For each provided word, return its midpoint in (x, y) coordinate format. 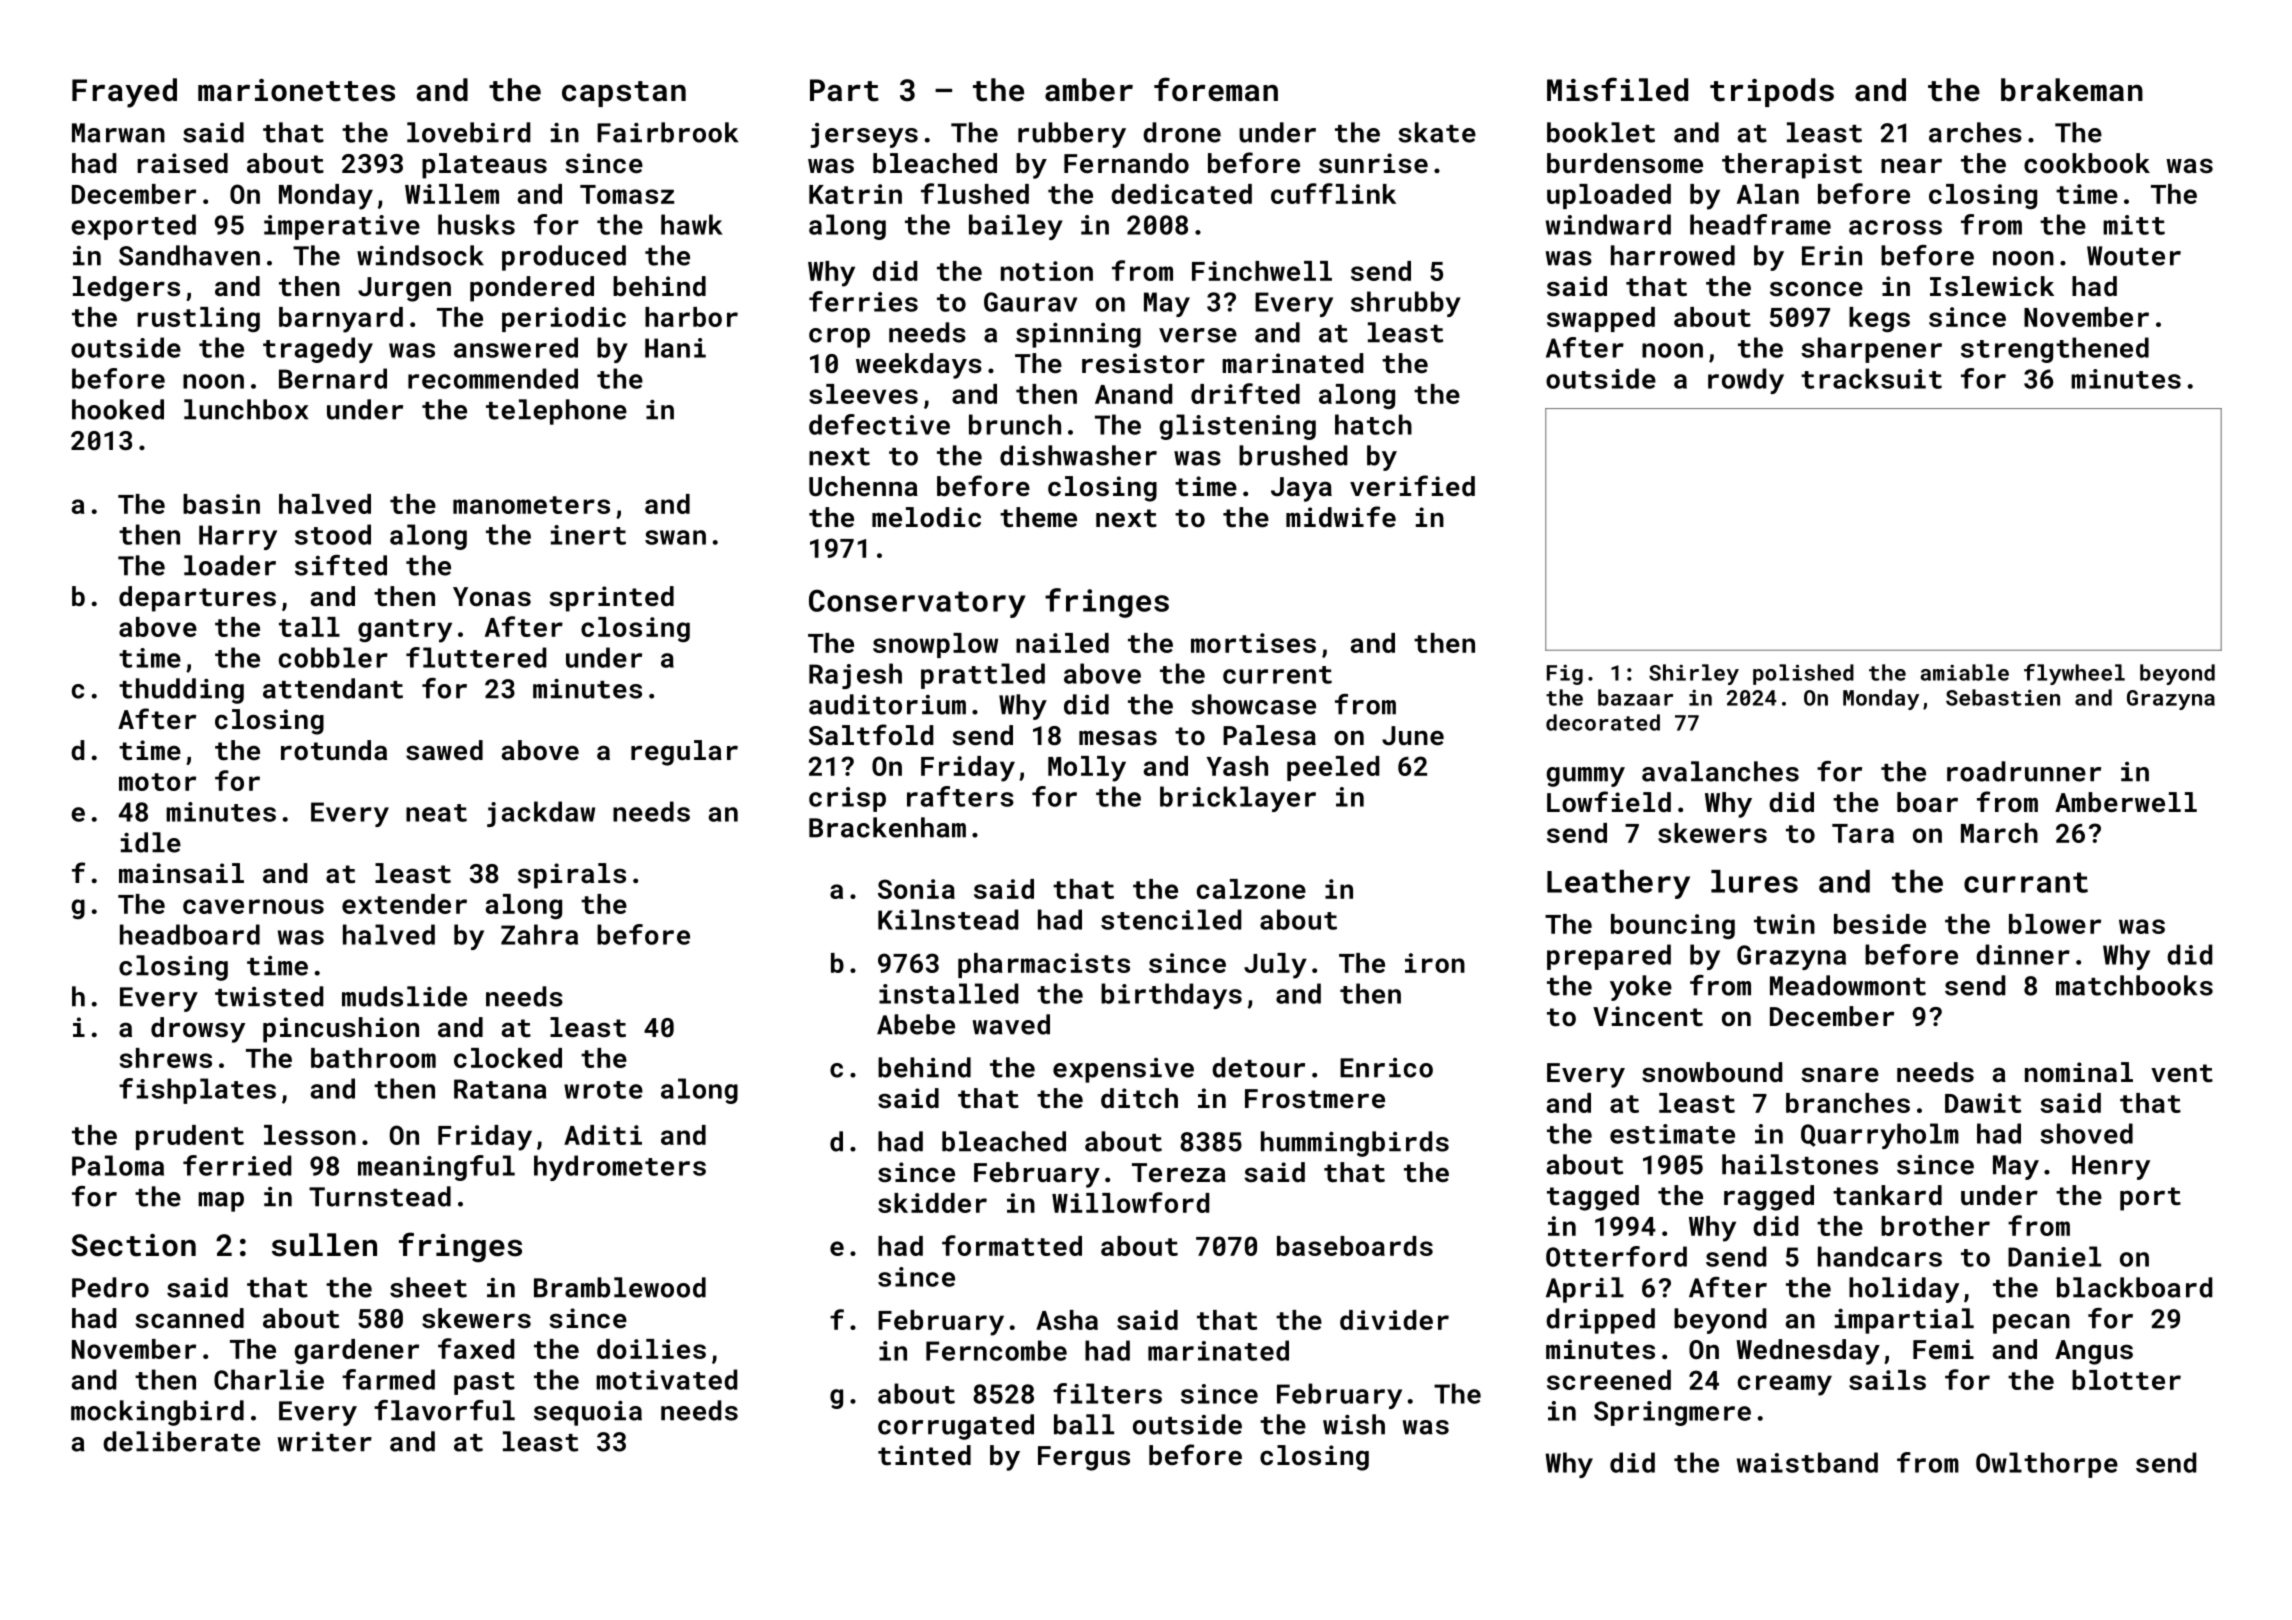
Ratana (500, 1089)
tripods (1772, 92)
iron (1435, 963)
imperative (342, 227)
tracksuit (1871, 378)
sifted (341, 565)
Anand (1133, 394)
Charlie (269, 1379)
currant (2026, 882)
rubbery (1072, 135)
